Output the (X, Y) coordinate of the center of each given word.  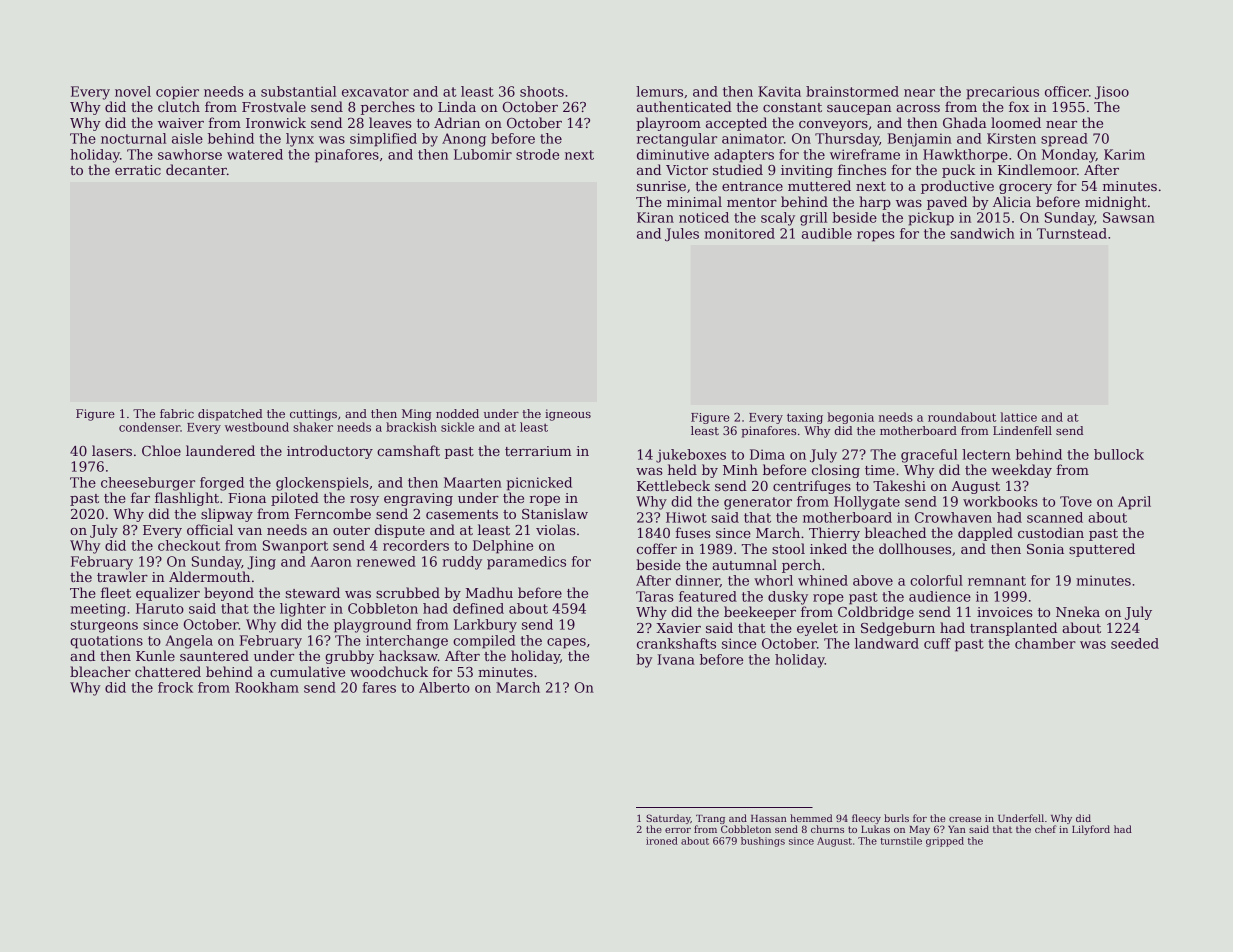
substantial (298, 91)
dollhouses (915, 548)
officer (1067, 91)
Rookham (267, 687)
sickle (457, 427)
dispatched (230, 415)
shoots (542, 91)
